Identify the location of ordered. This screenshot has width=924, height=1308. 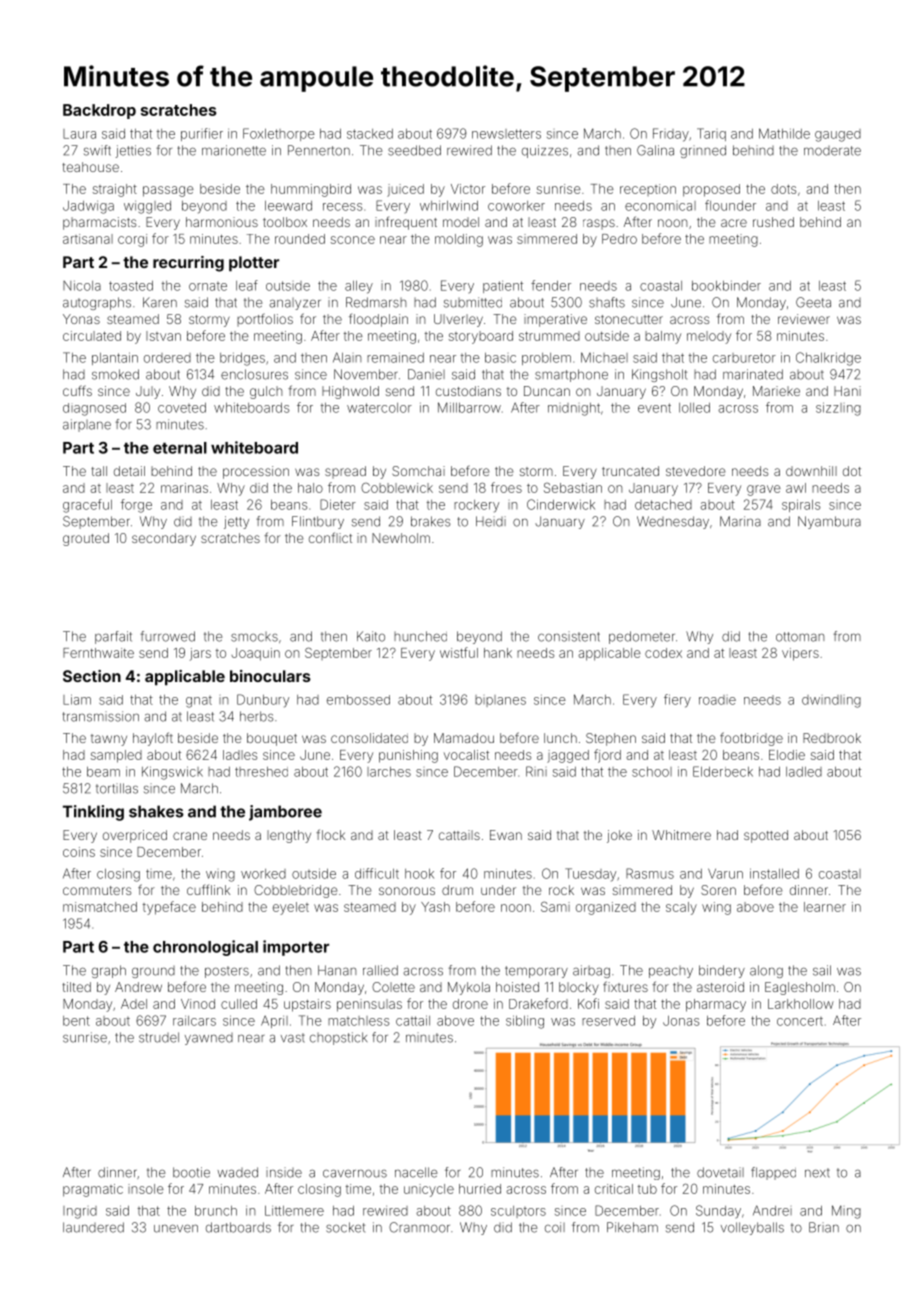
(167, 358).
